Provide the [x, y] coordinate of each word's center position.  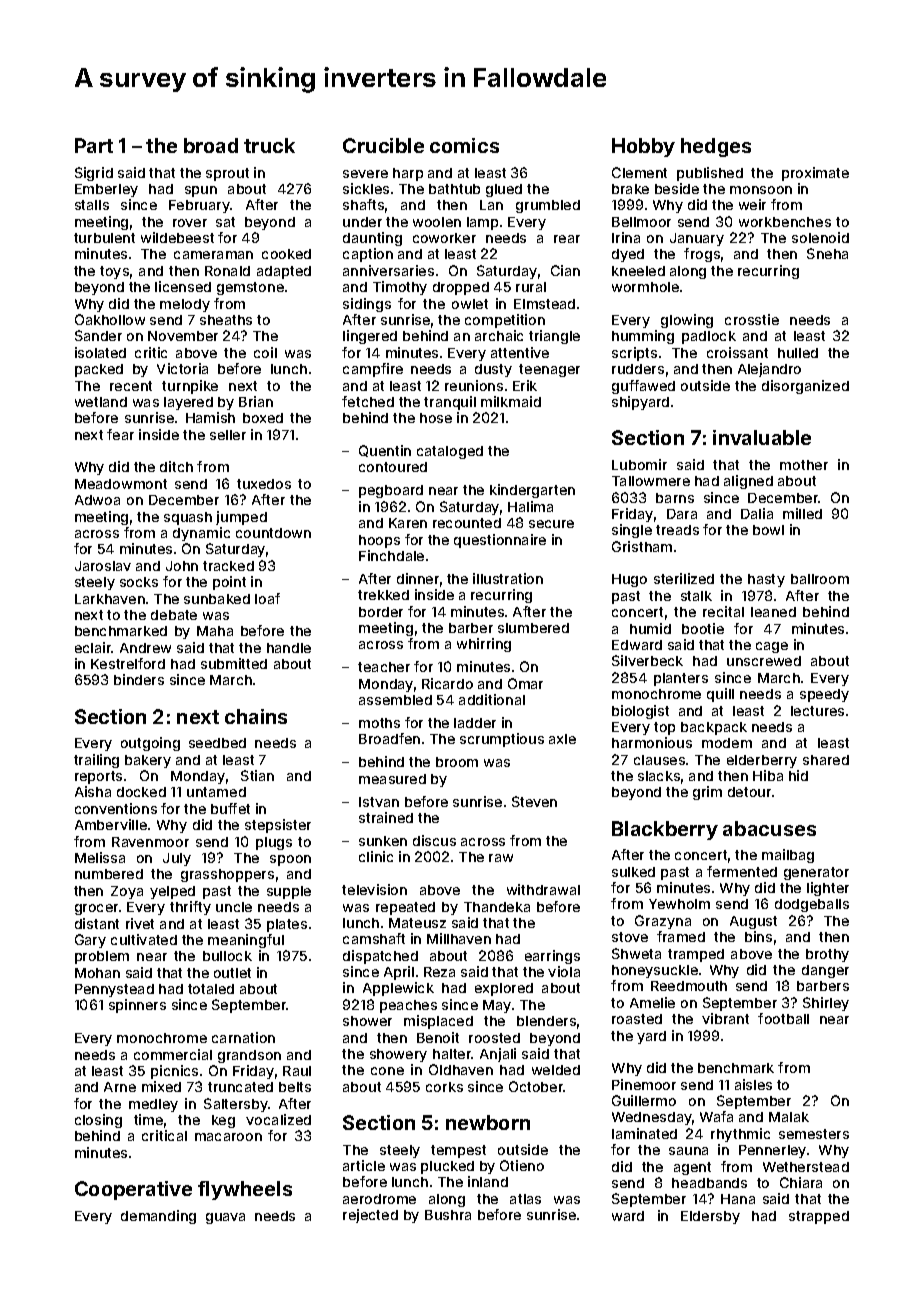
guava [225, 1218]
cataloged [450, 452]
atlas [525, 1199]
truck [269, 145]
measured [392, 779]
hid [798, 775]
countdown [273, 533]
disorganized [805, 387]
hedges [716, 147]
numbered [109, 874]
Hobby [643, 147]
